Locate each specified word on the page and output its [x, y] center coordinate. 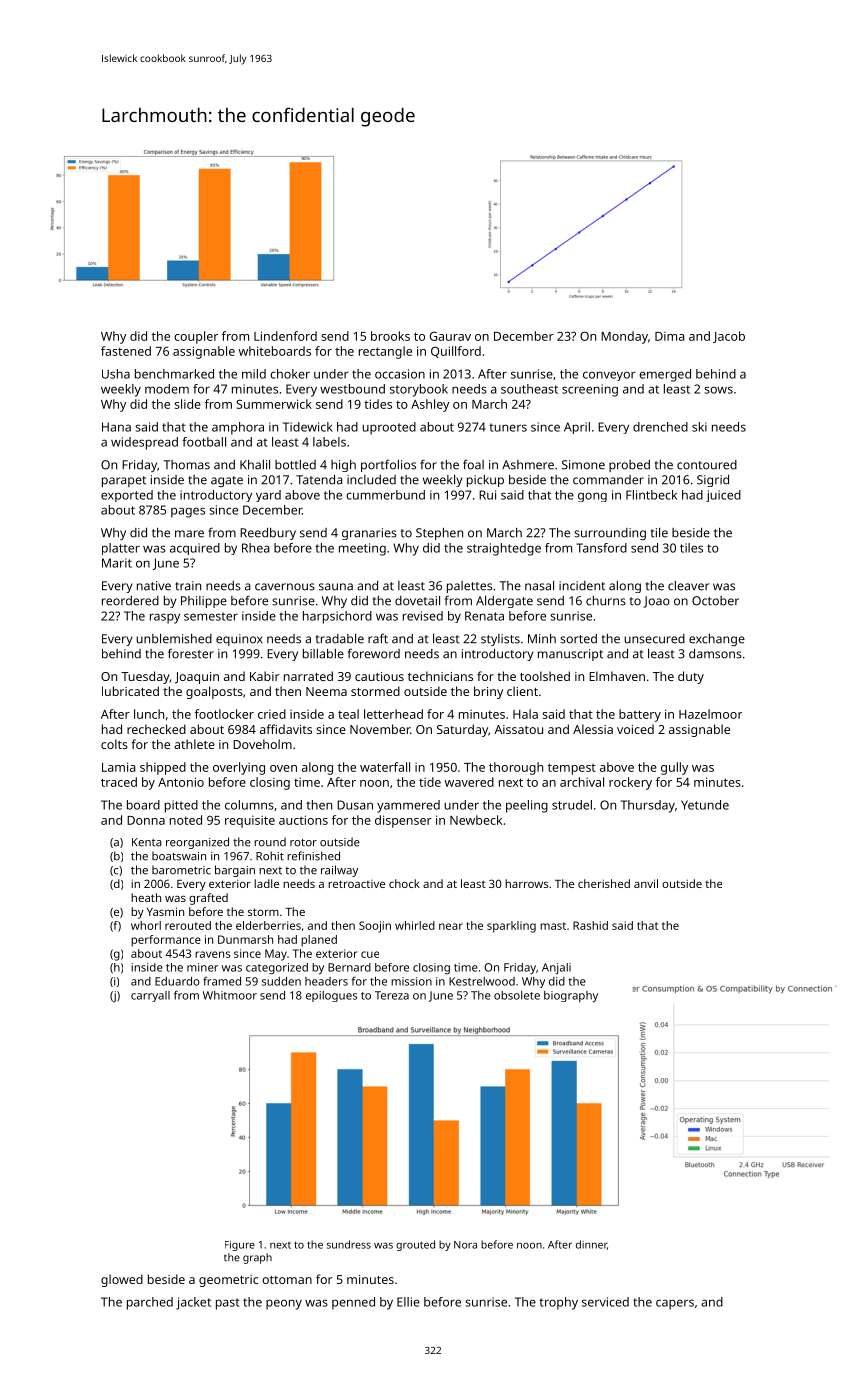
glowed [122, 1280]
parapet [124, 481]
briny [488, 692]
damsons [715, 654]
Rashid [590, 925]
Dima [670, 336]
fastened [126, 351]
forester [191, 653]
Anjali [556, 968]
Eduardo [177, 981]
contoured [707, 465]
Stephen [439, 534]
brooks [390, 336]
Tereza [392, 995]
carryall [150, 996]
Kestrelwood [482, 981]
